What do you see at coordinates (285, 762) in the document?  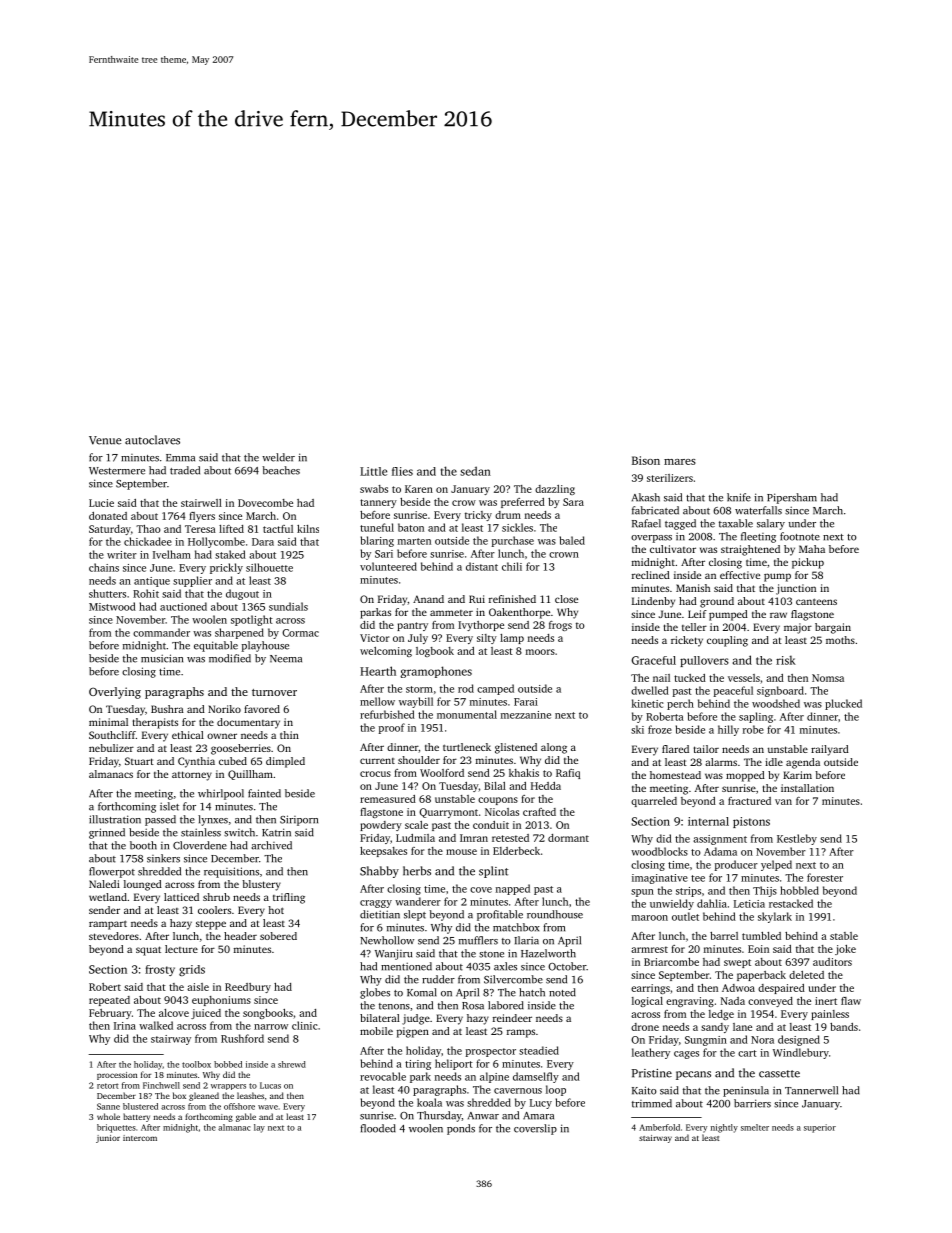 I see `dimpled` at bounding box center [285, 762].
